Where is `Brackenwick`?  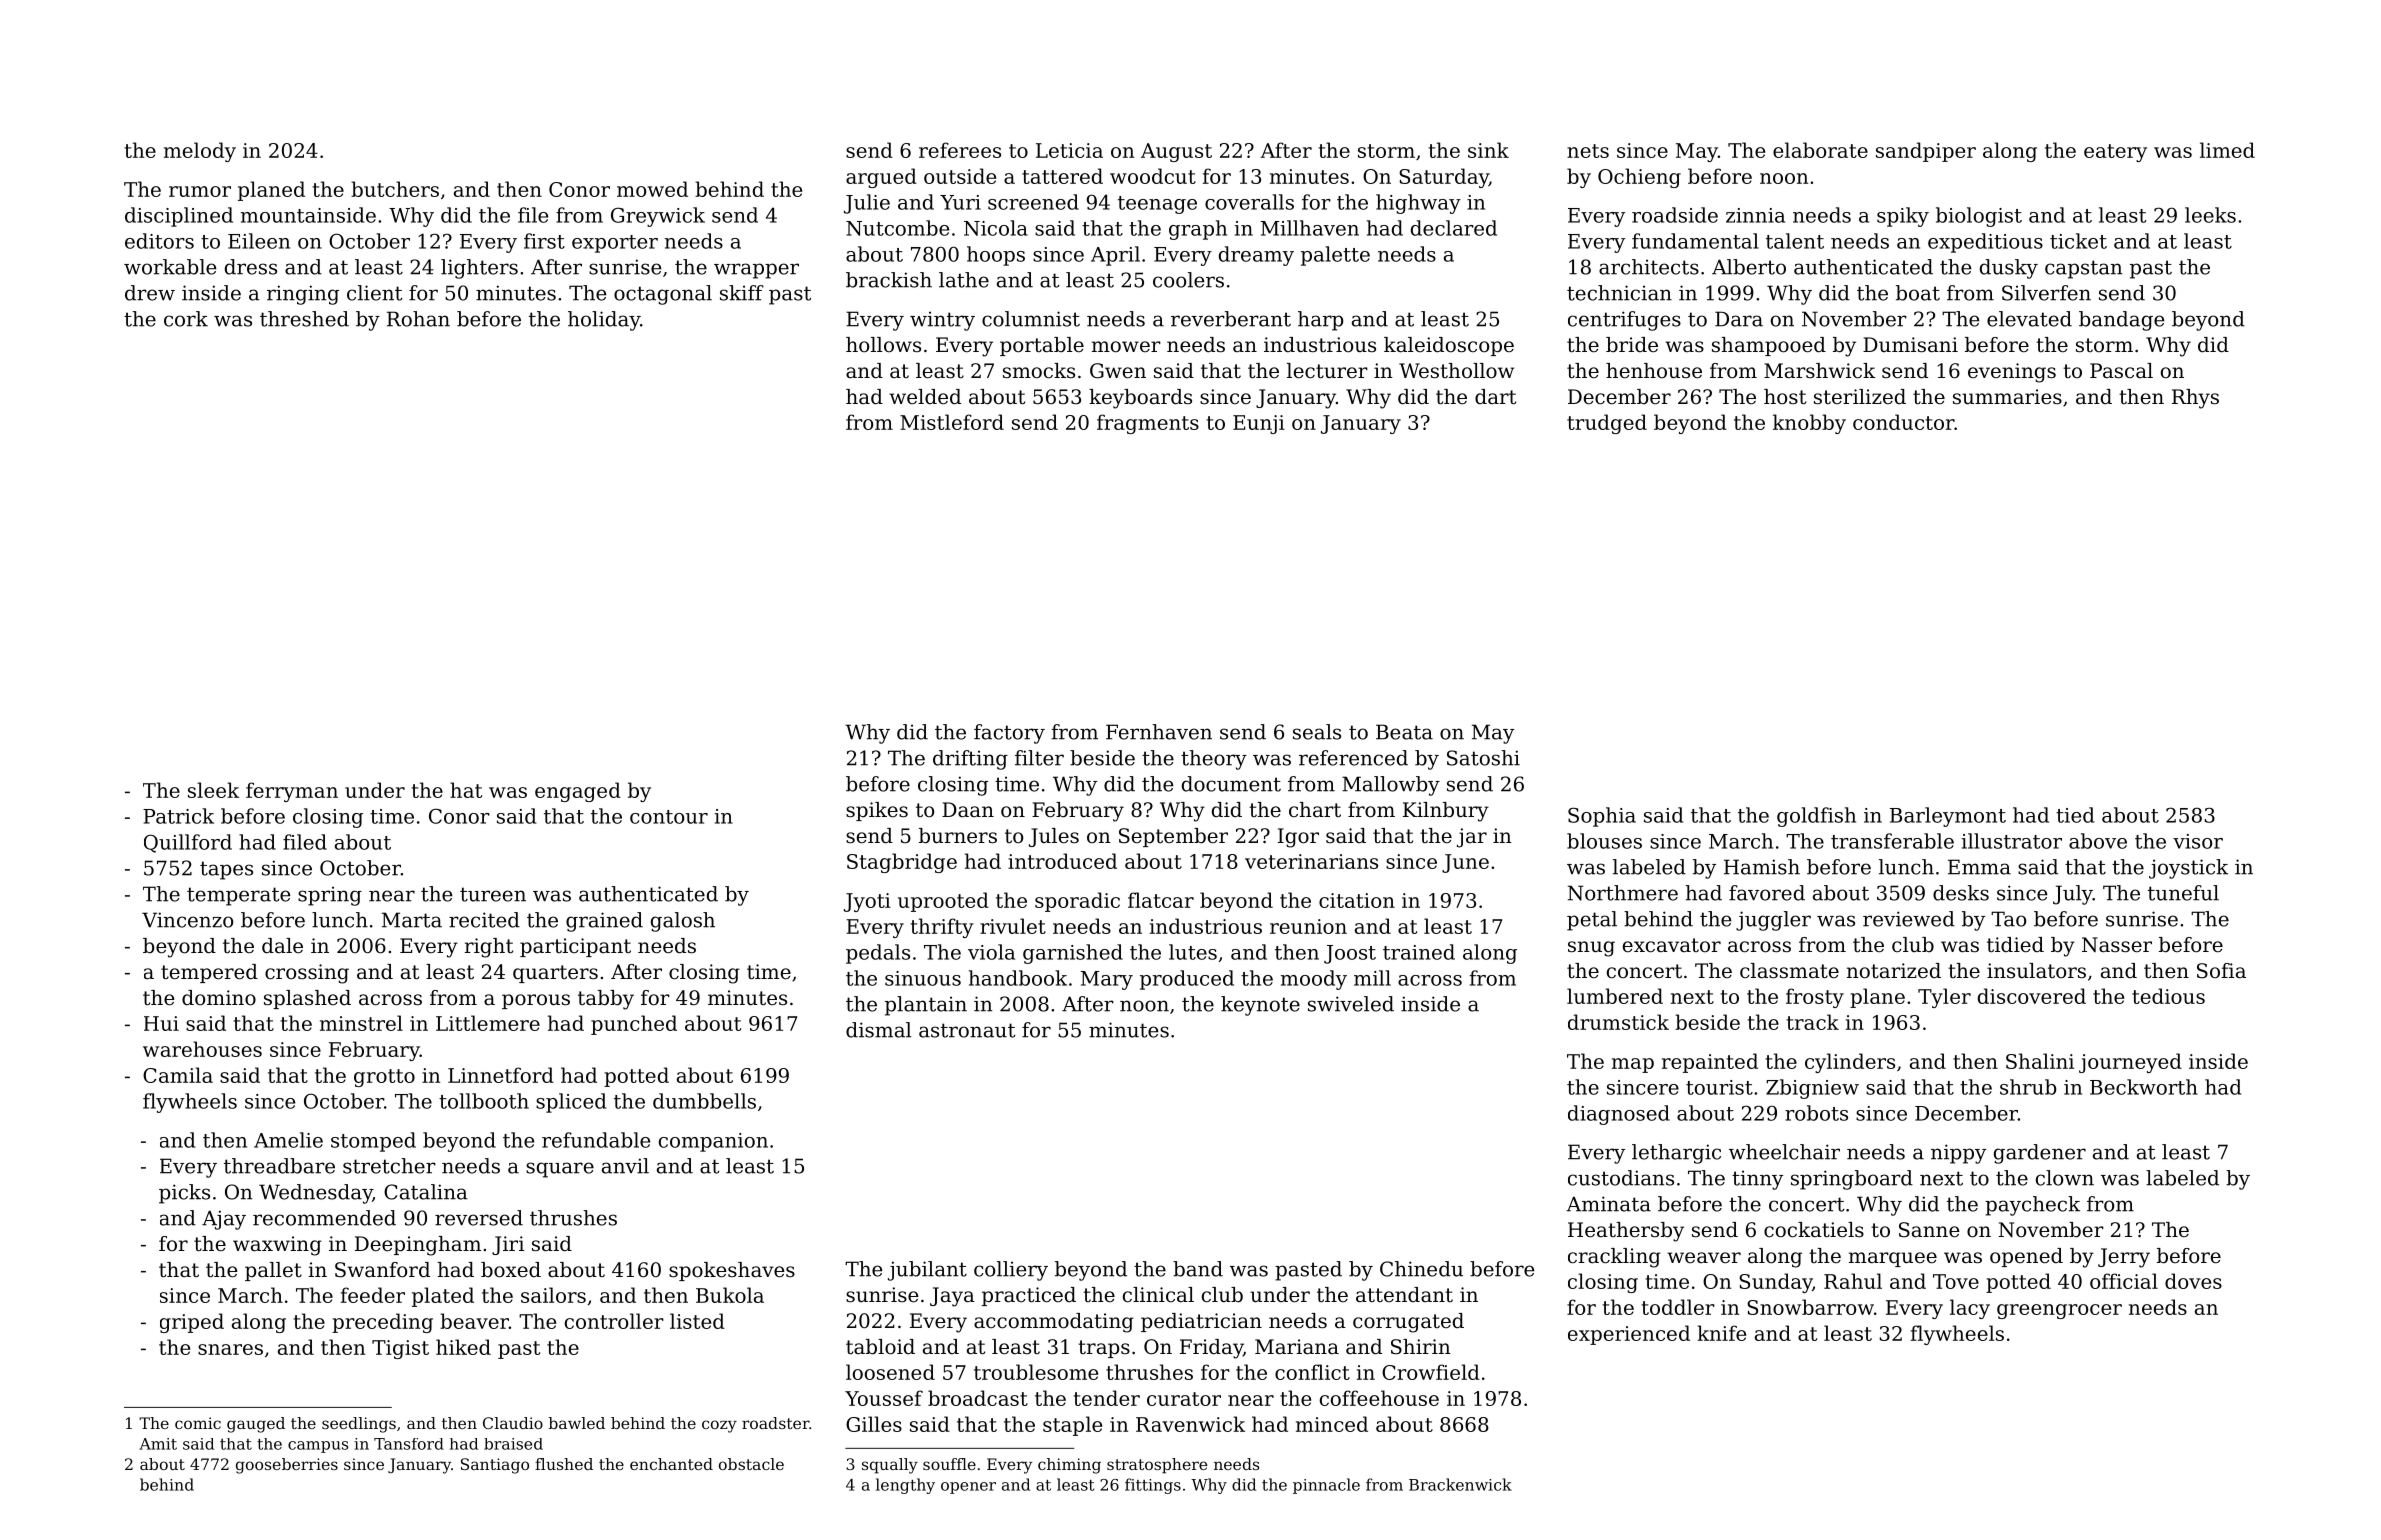
Brackenwick is located at coordinates (1460, 1484).
